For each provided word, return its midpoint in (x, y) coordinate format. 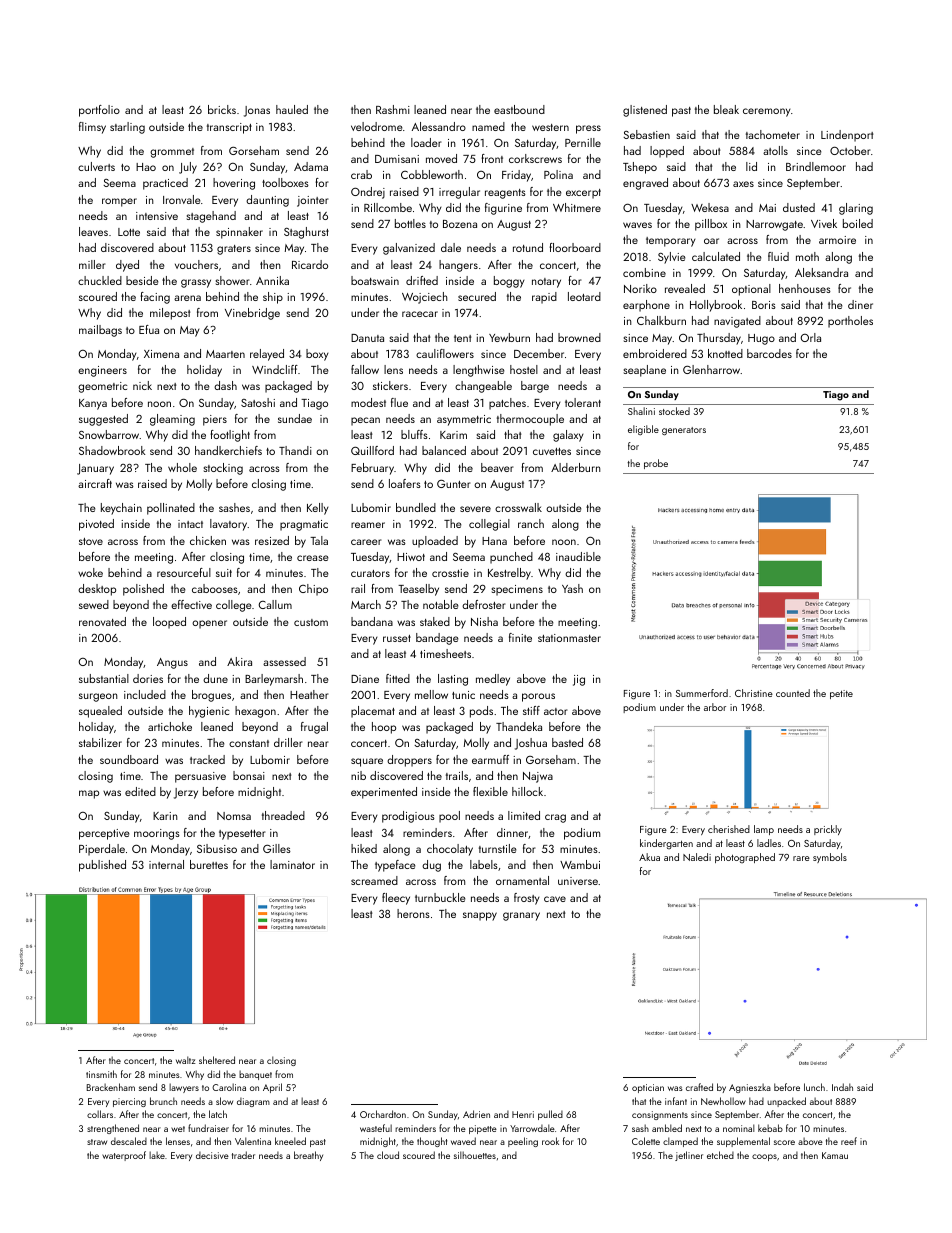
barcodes (769, 353)
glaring (856, 209)
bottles (410, 223)
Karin (165, 816)
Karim (453, 435)
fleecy (396, 899)
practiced (165, 184)
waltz (186, 1060)
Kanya (93, 404)
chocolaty (450, 850)
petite (841, 694)
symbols (830, 858)
